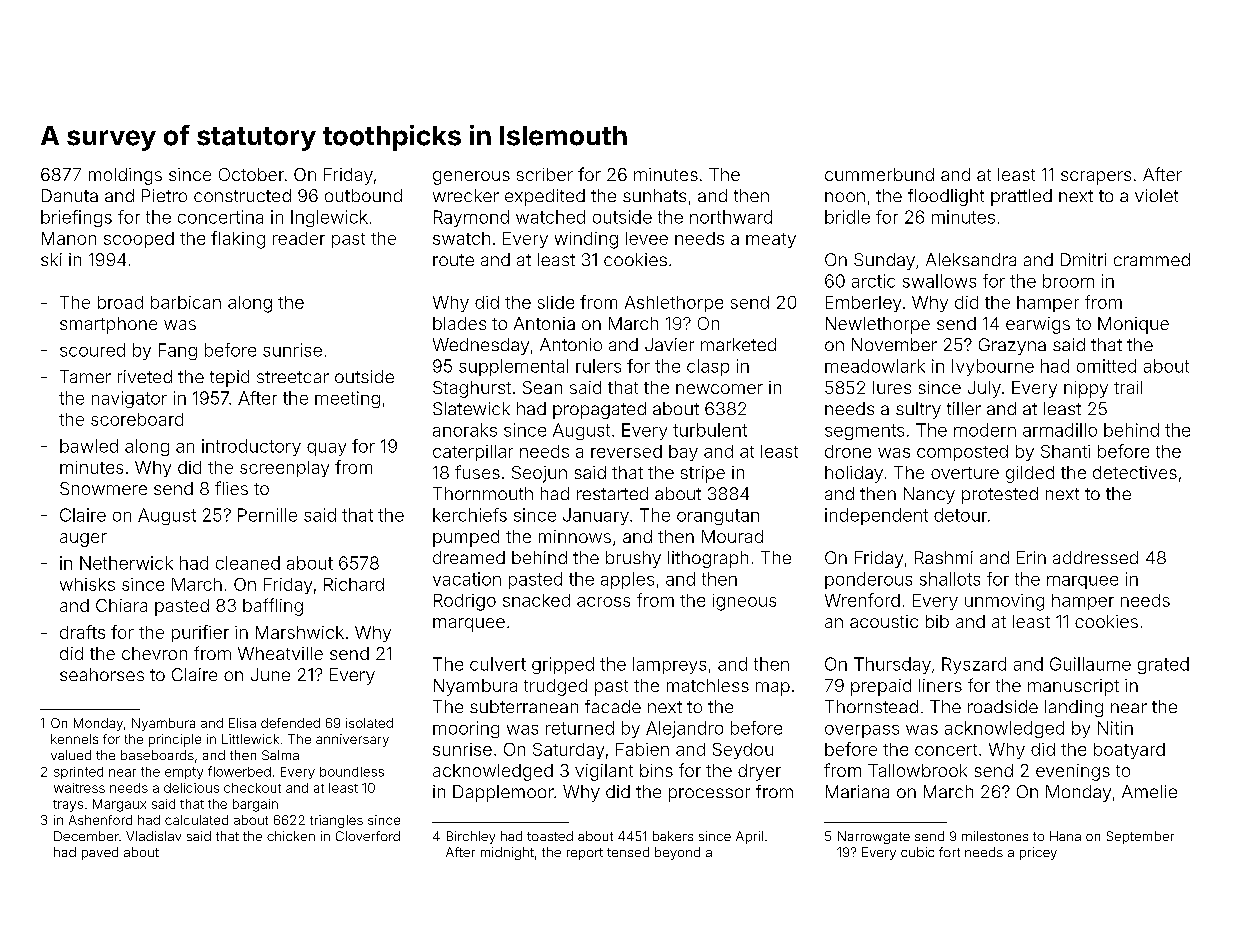 Image resolution: width=1233 pixels, height=952 pixels. What do you see at coordinates (100, 853) in the page?
I see `paved` at bounding box center [100, 853].
